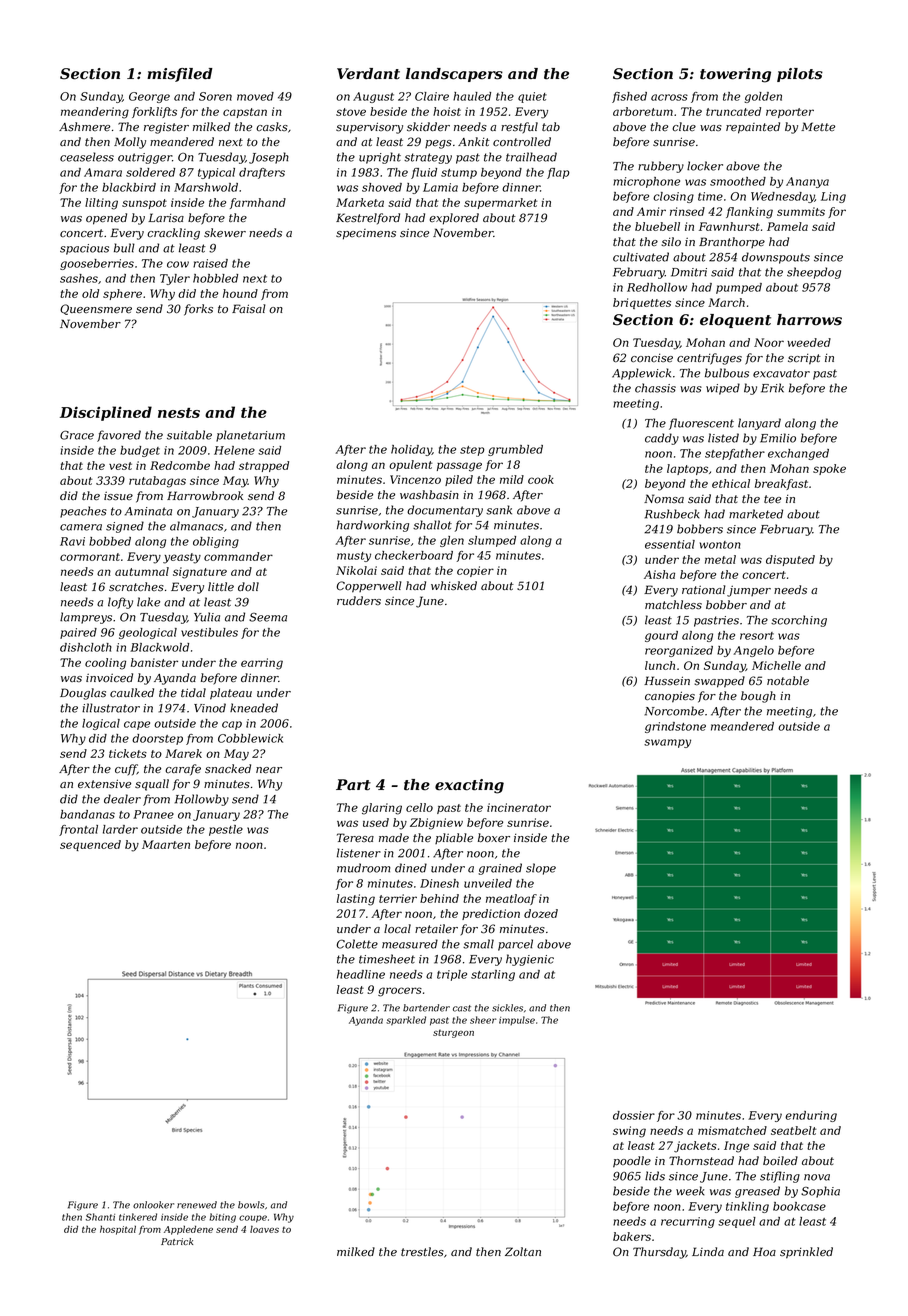 This page has width=908, height=1316. Describe the element at coordinates (667, 743) in the page. I see `swampy` at that location.
